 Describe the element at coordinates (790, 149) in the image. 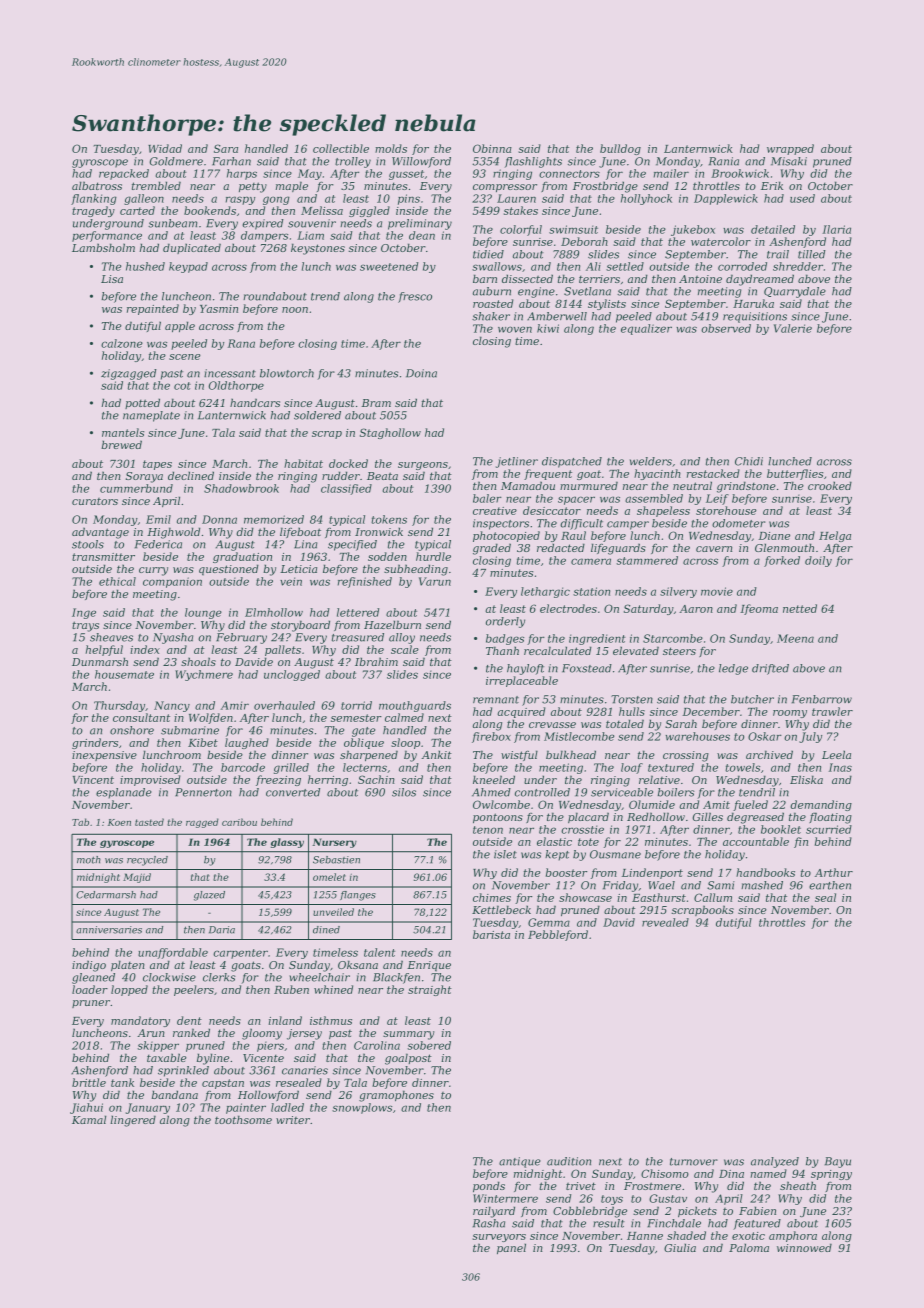

I see `wrapped` at that location.
